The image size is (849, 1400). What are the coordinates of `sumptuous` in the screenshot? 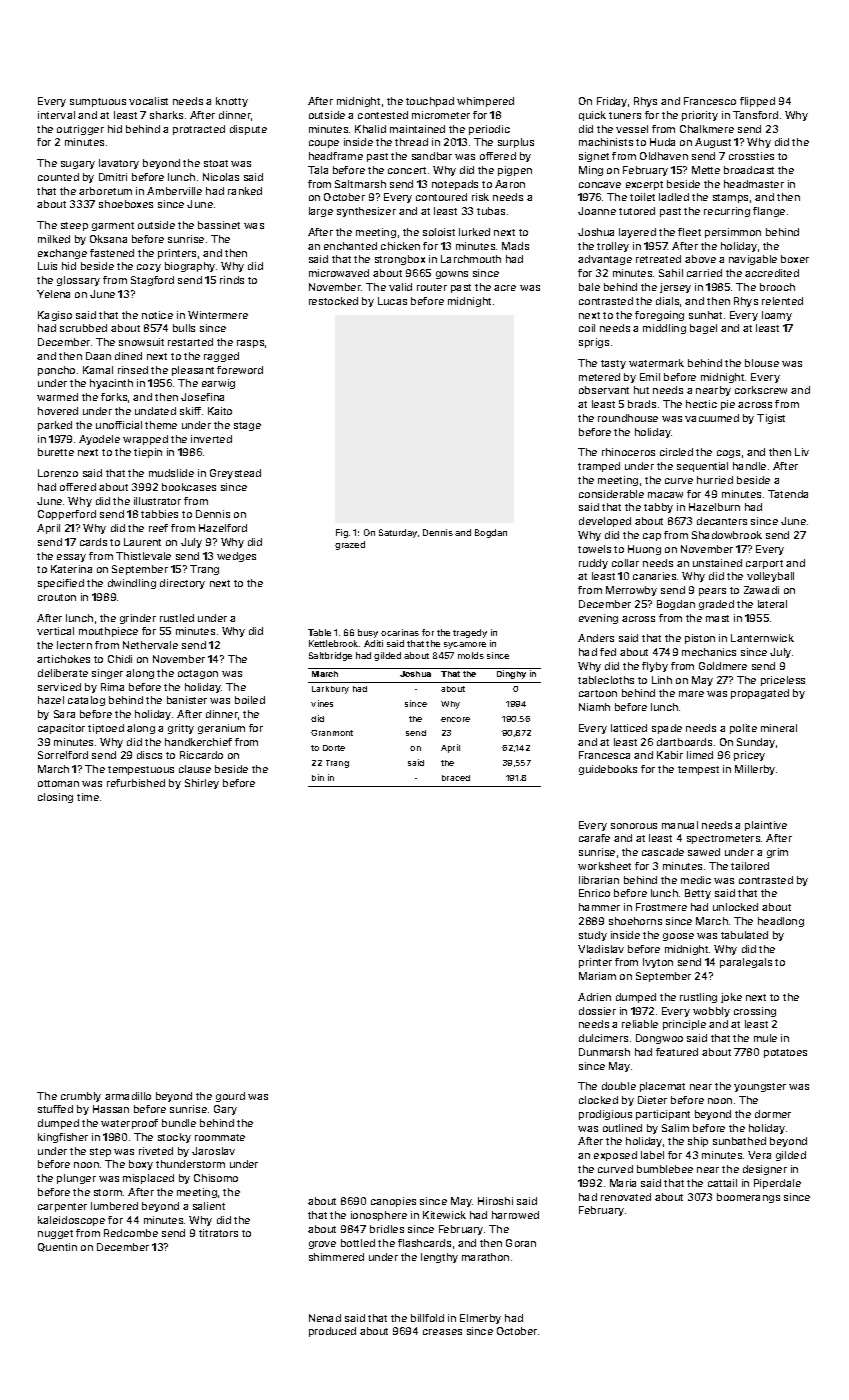 It's located at (98, 102).
